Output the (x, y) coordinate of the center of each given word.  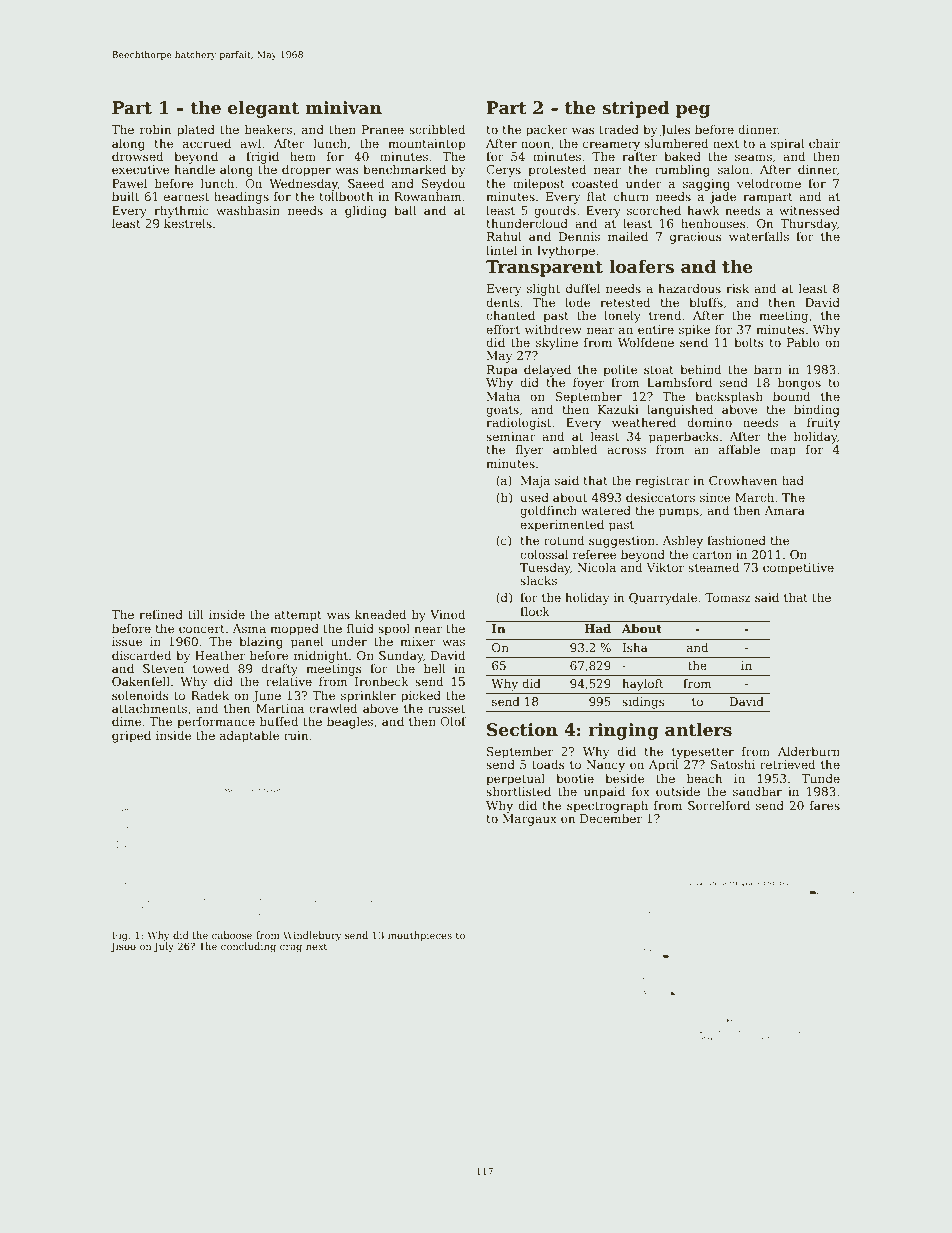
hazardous (689, 288)
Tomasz (728, 597)
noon (536, 144)
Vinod (447, 614)
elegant (263, 109)
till (196, 614)
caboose (232, 935)
